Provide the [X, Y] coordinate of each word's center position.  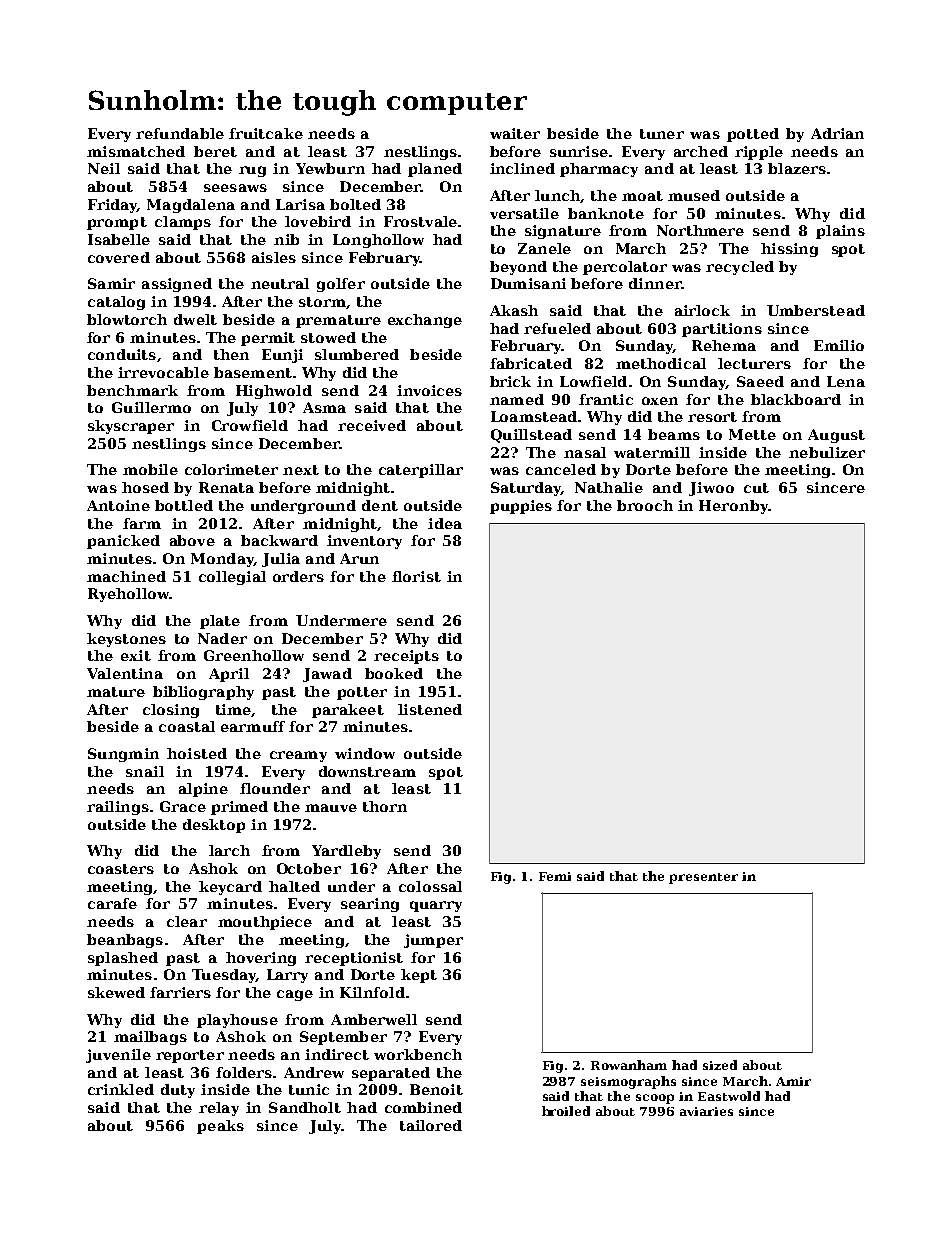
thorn [385, 806]
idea [445, 523]
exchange [425, 321]
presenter [703, 878]
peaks [220, 1127]
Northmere [700, 230]
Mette [752, 434]
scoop [655, 1099]
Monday [222, 560]
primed [239, 808]
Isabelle [119, 239]
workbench [418, 1054]
